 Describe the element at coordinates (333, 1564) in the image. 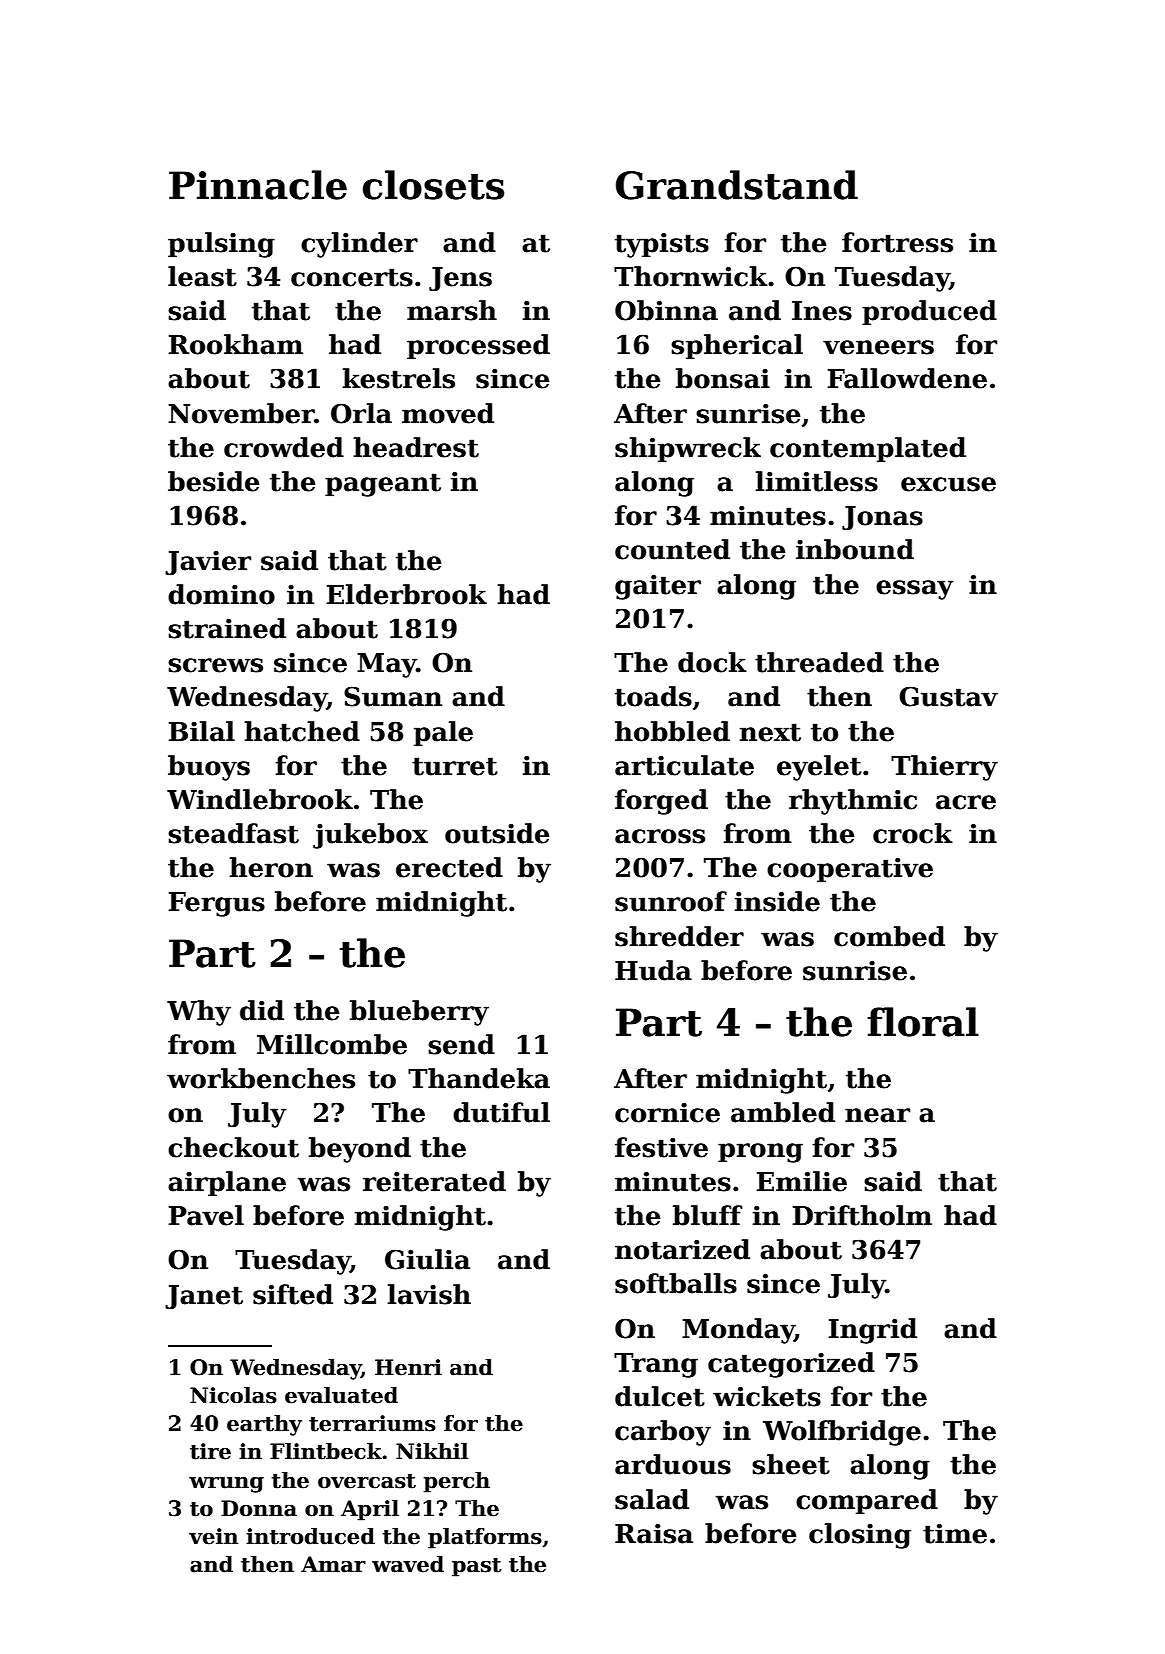

I see `Amar` at that location.
